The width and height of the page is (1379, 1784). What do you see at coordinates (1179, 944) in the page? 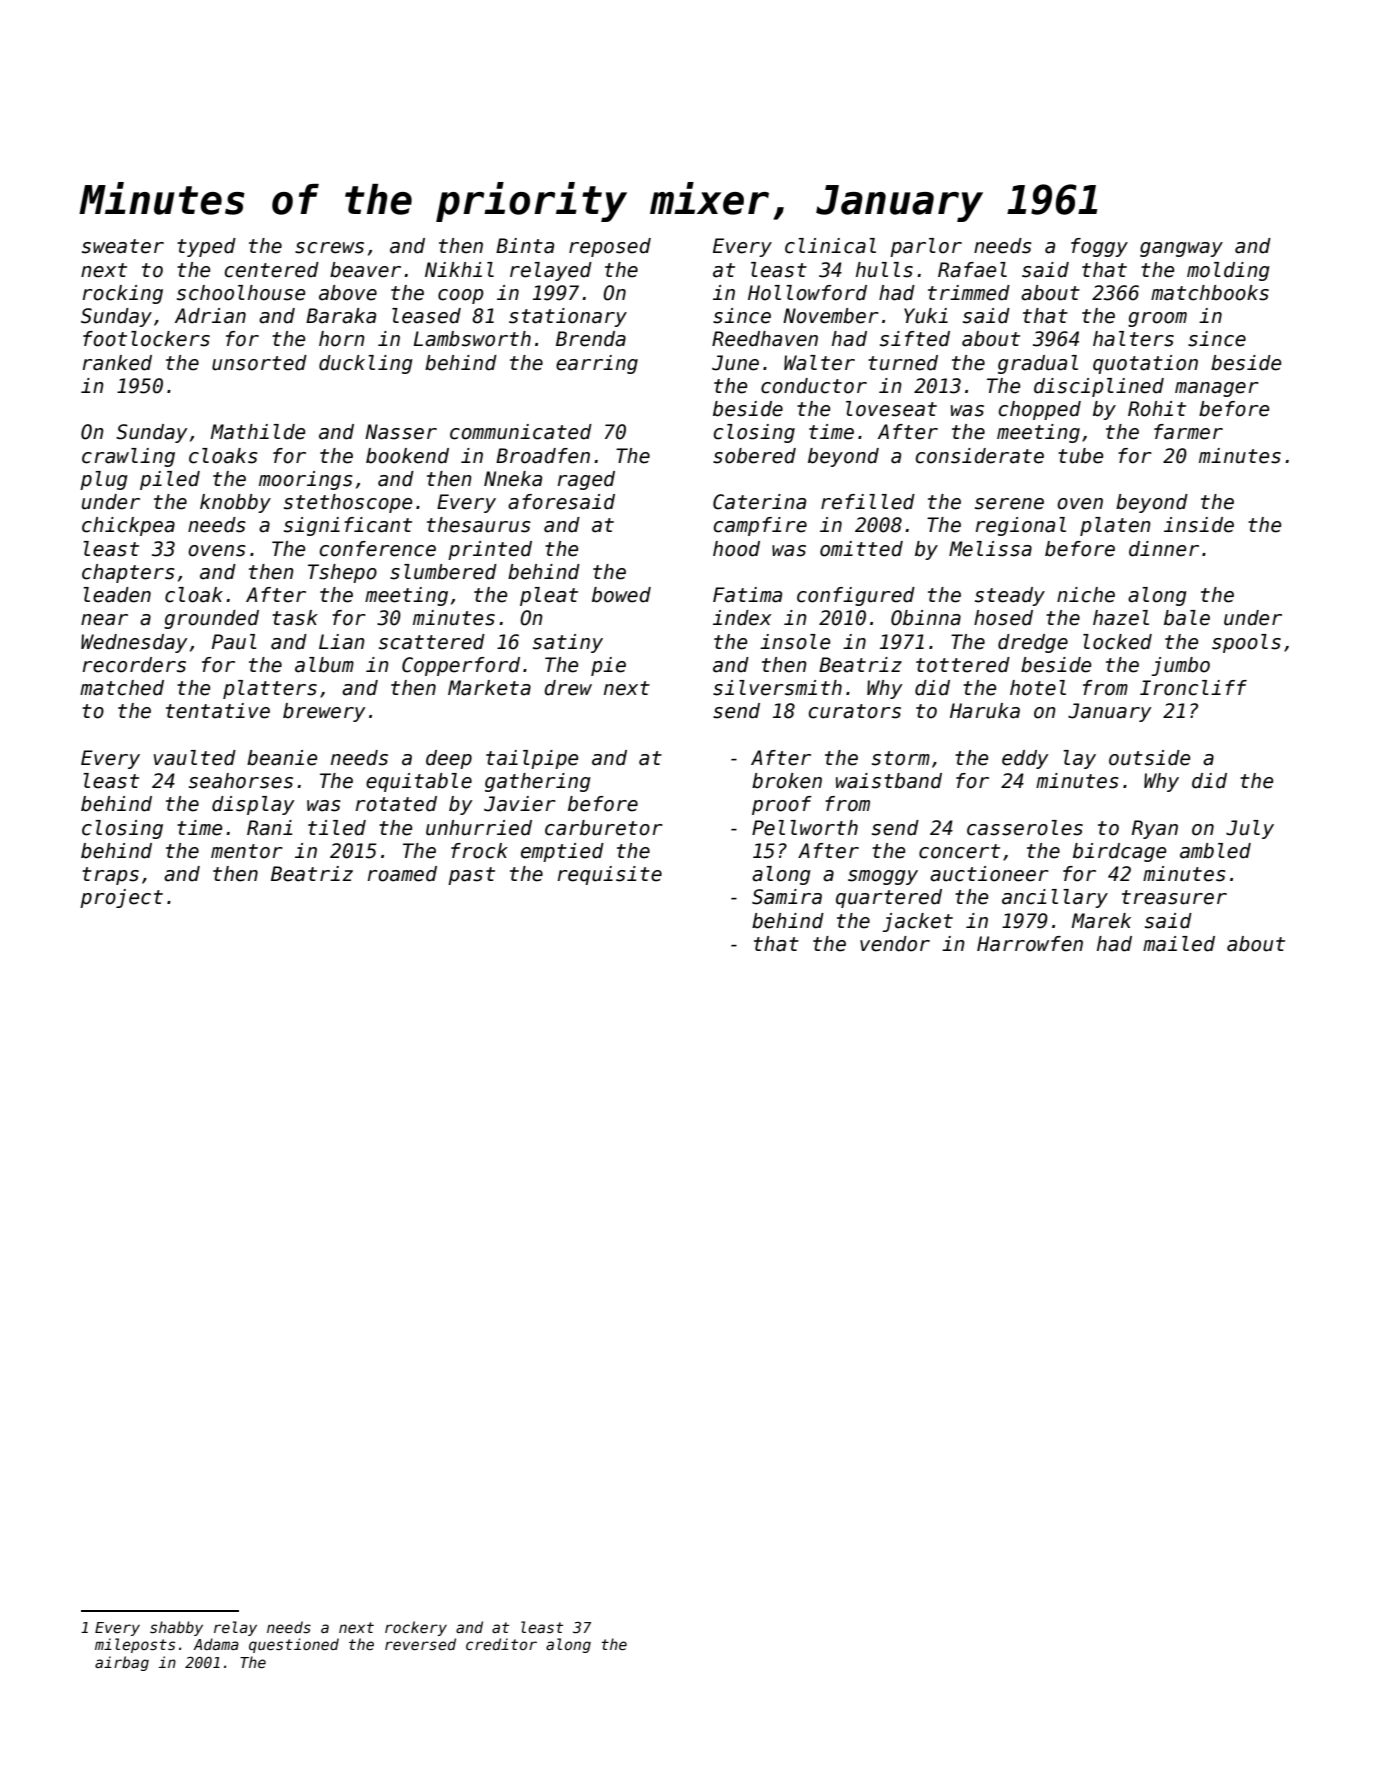
I see `mailed` at bounding box center [1179, 944].
